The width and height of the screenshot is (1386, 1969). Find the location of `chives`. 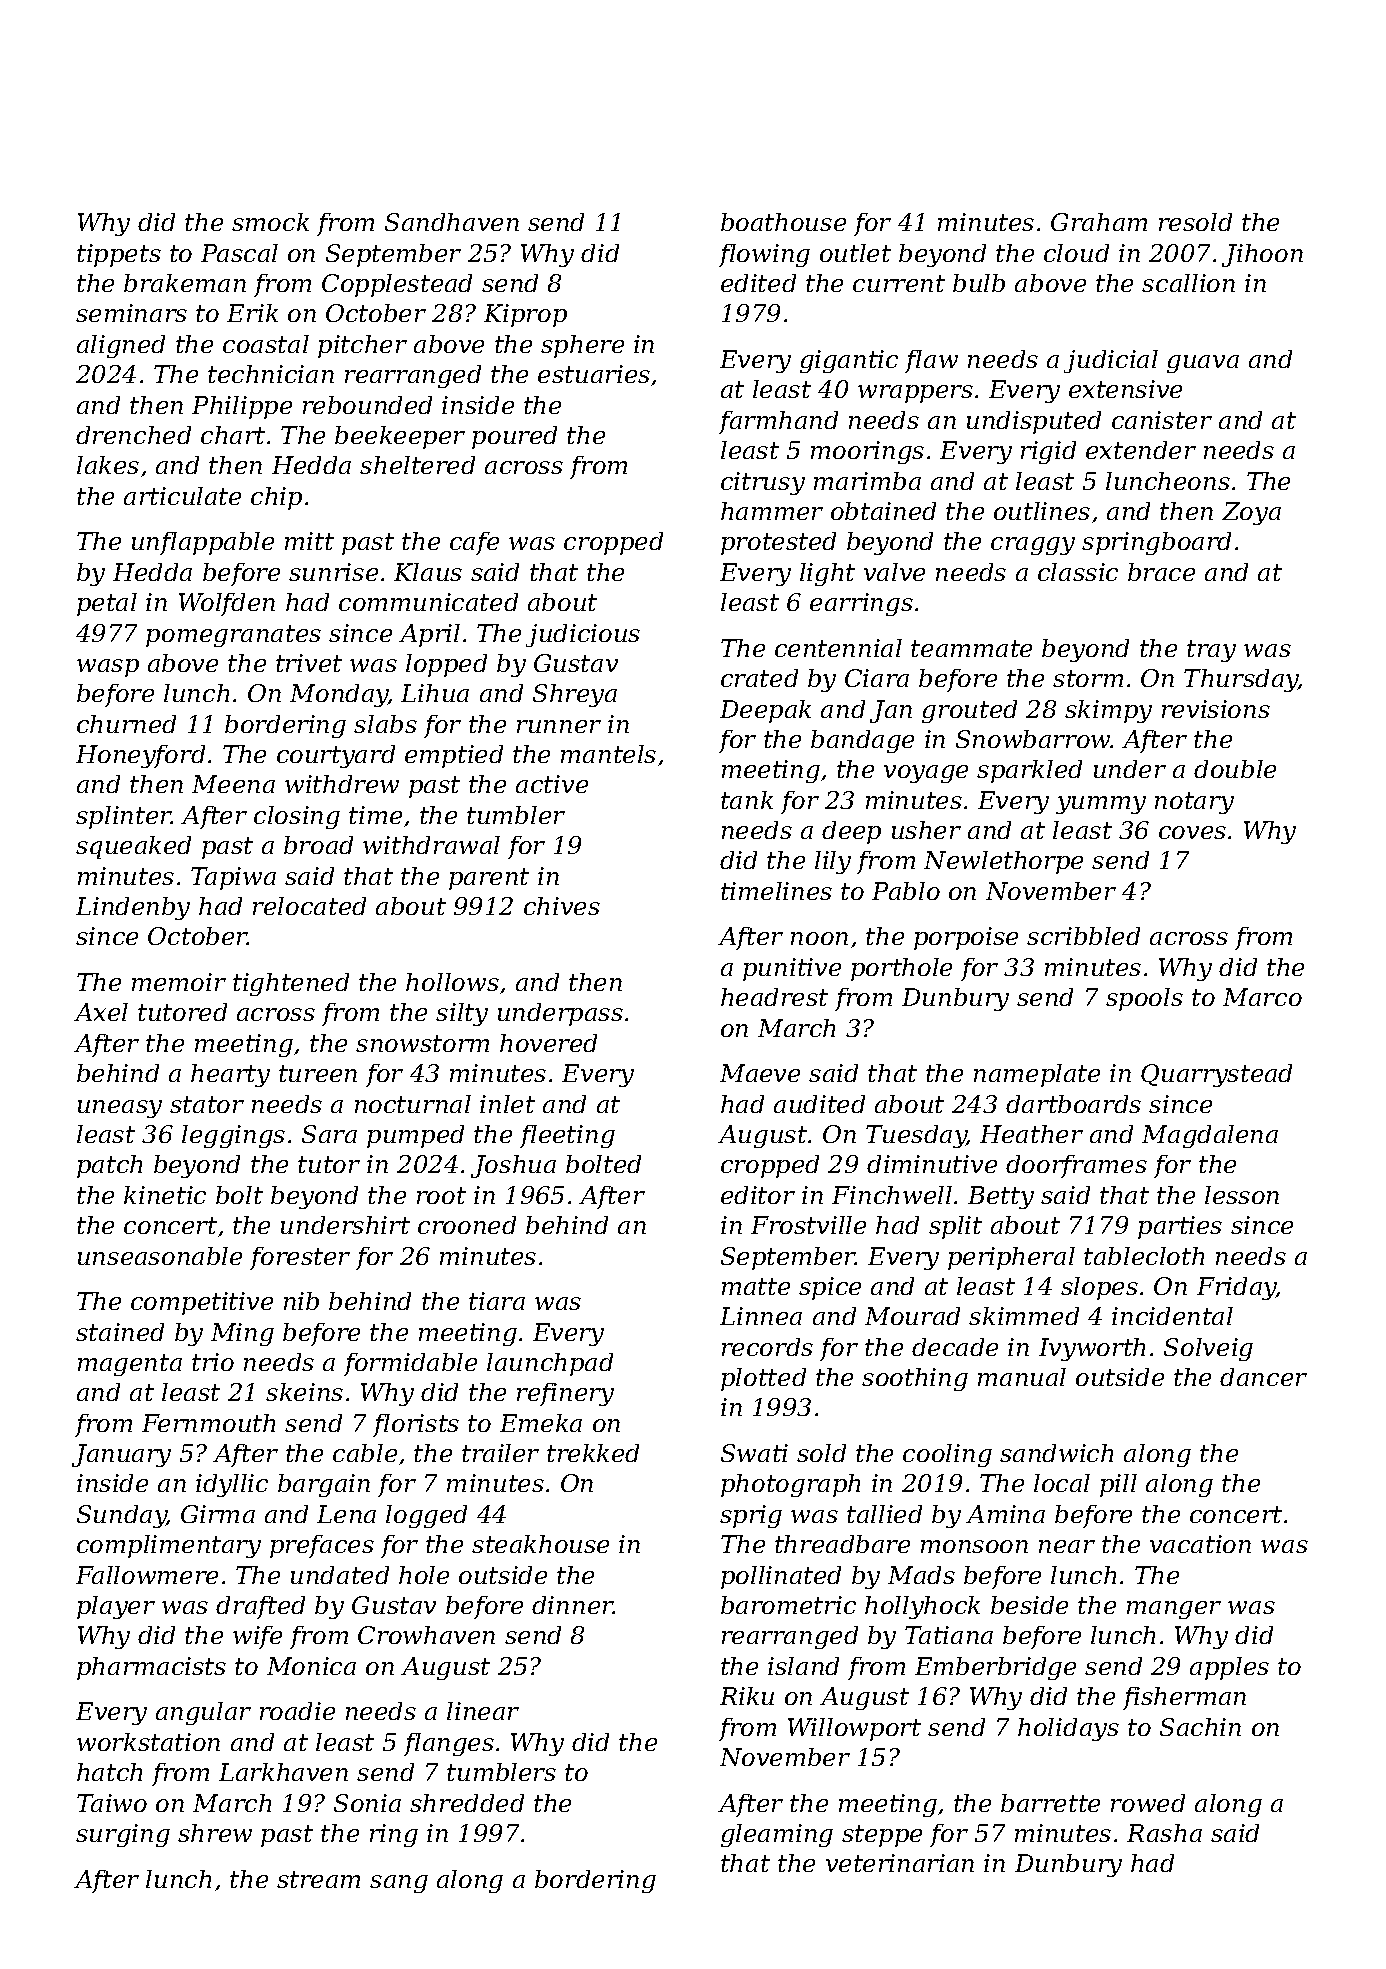

chives is located at coordinates (562, 906).
